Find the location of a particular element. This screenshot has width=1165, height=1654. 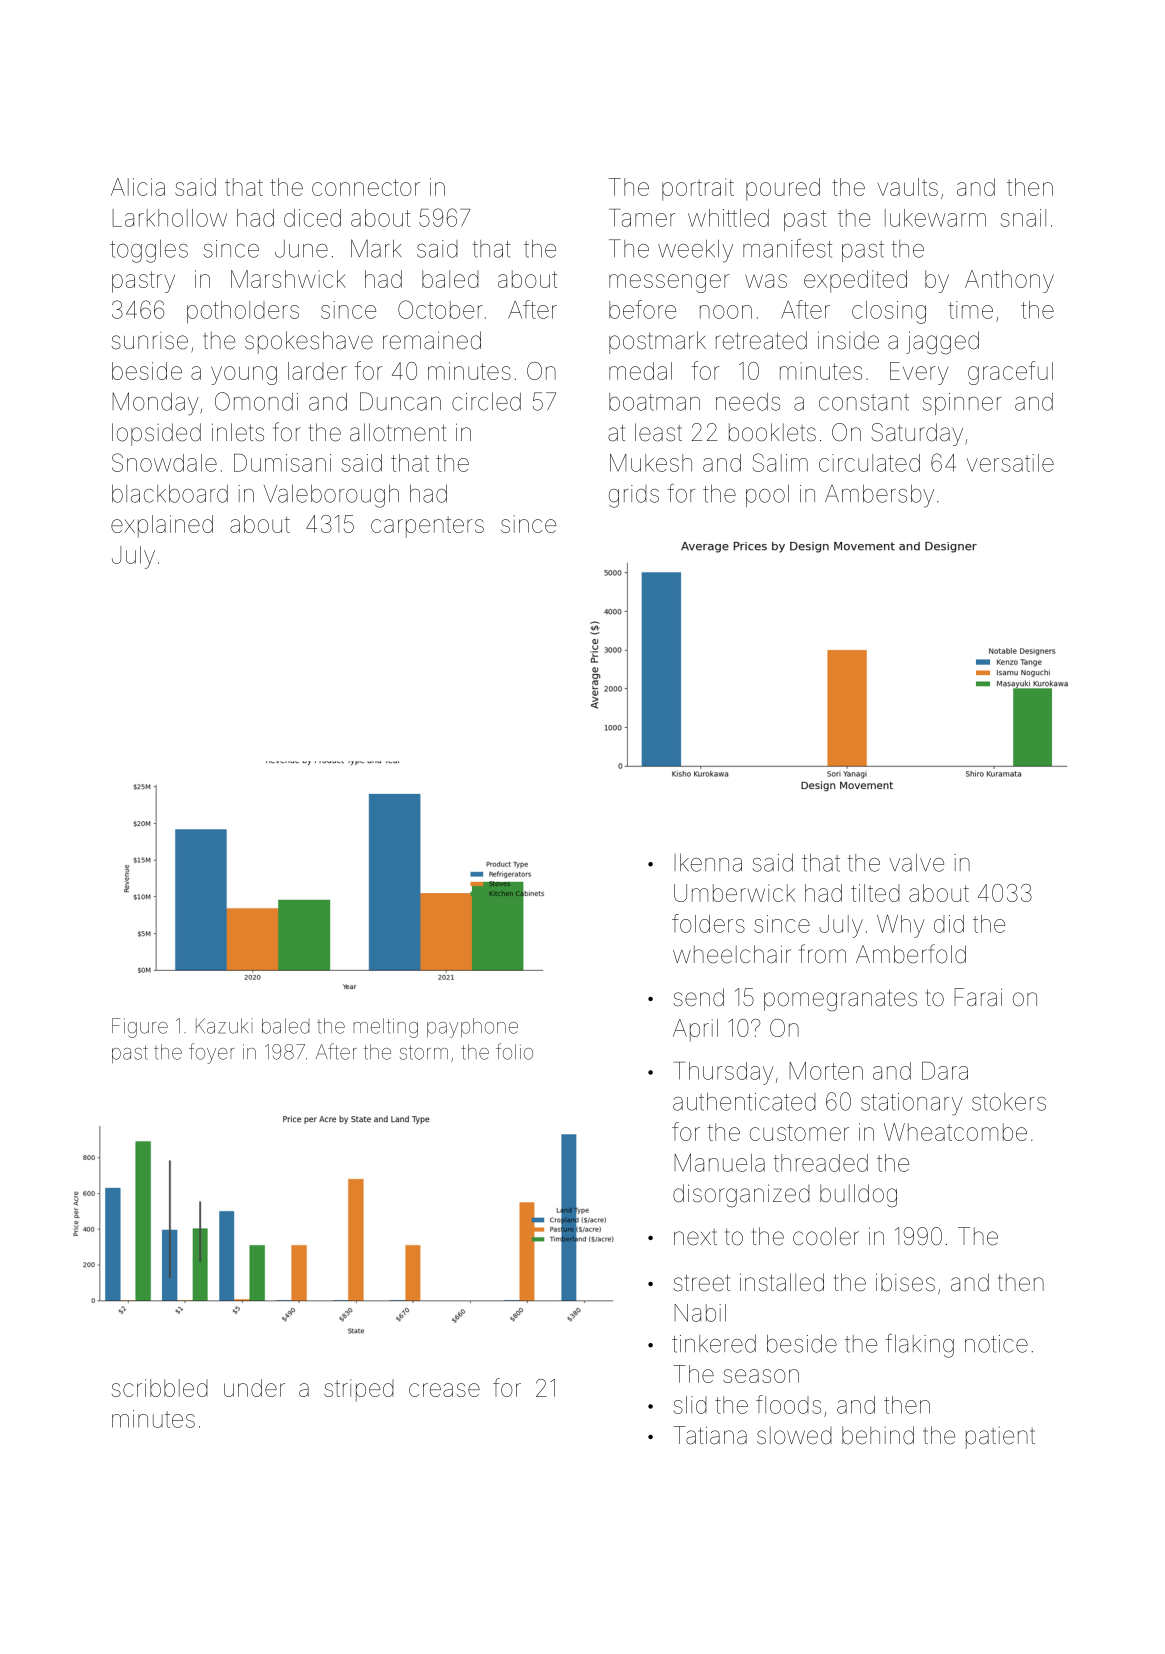

Marshwick is located at coordinates (288, 279).
